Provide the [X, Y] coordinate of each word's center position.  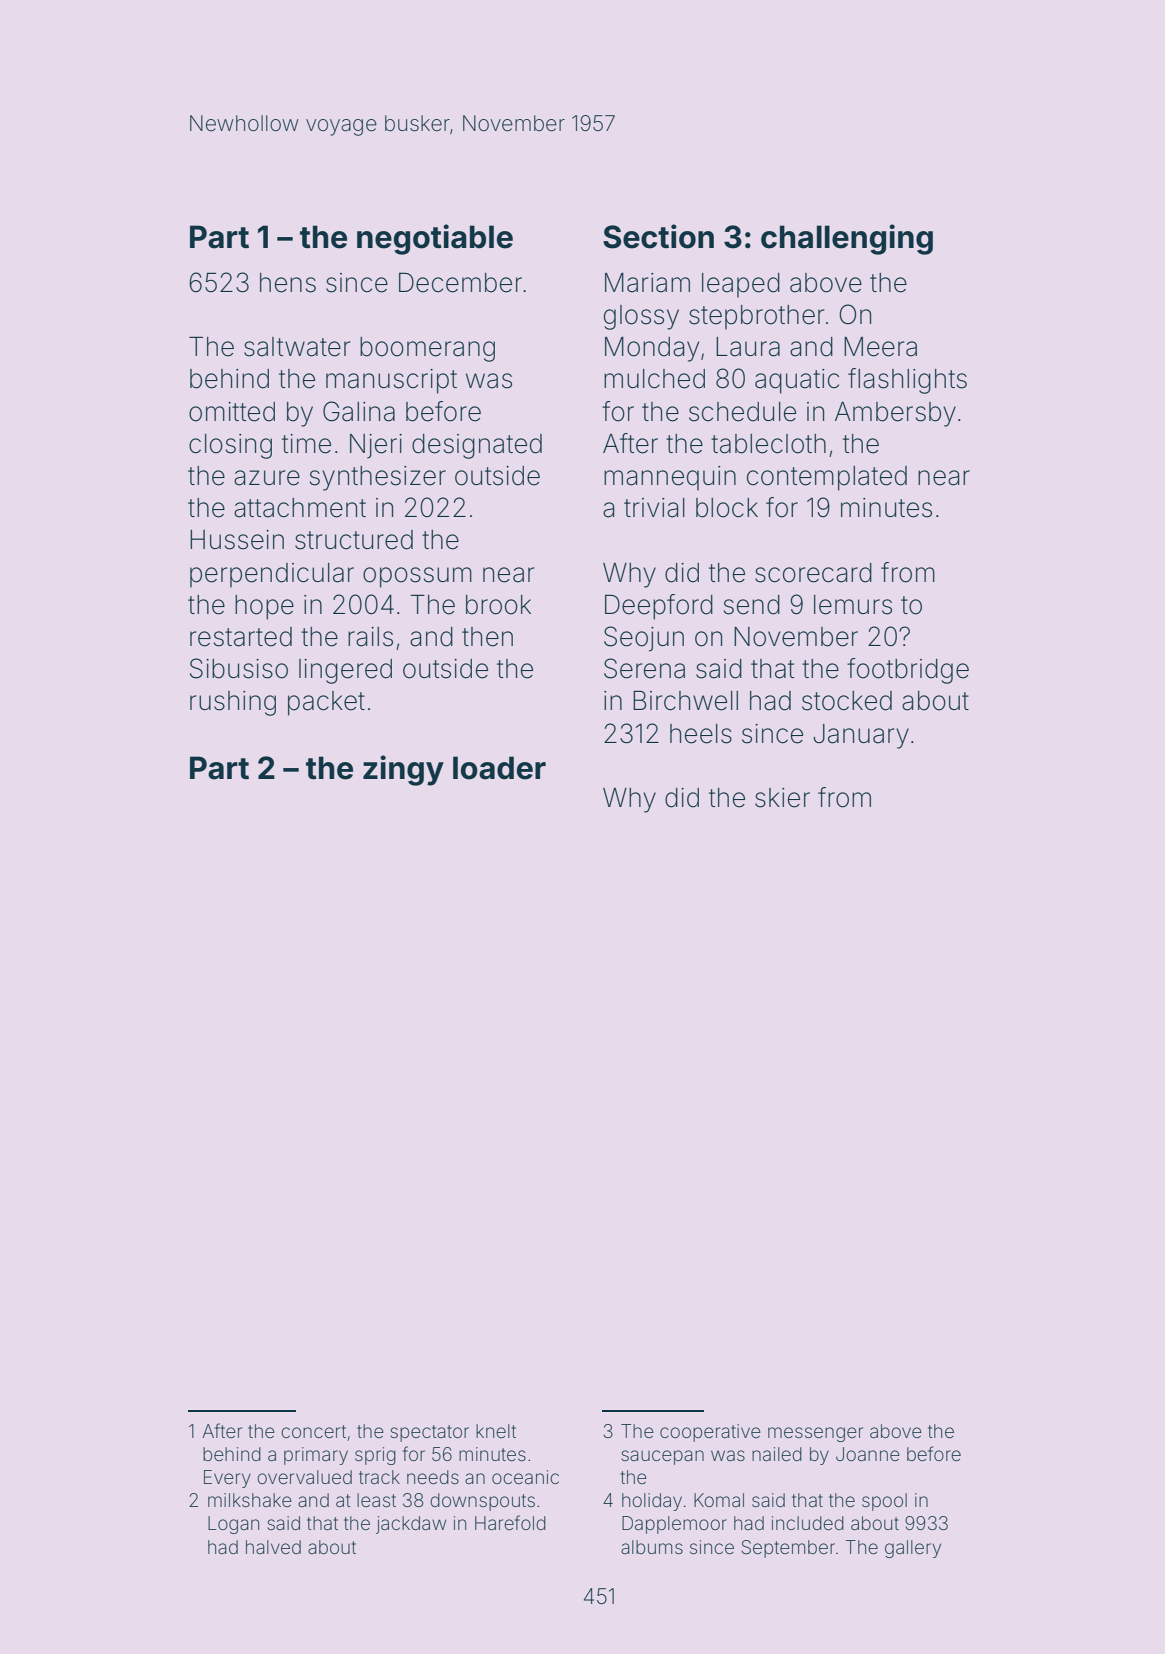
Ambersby [895, 414]
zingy [403, 770]
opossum [417, 577]
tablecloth [768, 444]
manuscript [391, 381]
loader [499, 768]
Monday [652, 349]
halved [273, 1547]
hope [264, 607]
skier [782, 798]
